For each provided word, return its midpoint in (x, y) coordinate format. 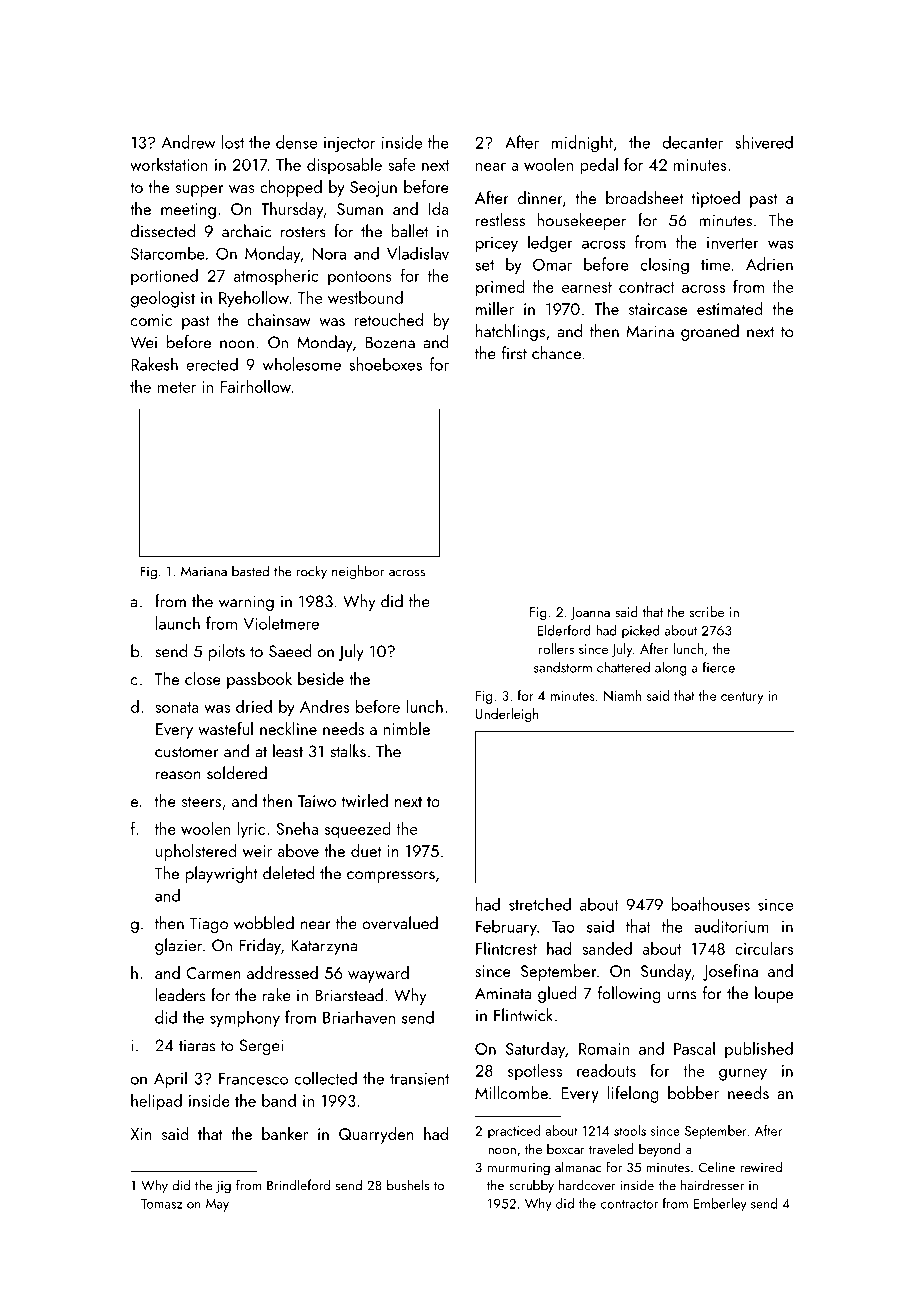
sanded (607, 948)
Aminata (503, 993)
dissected (163, 231)
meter (176, 387)
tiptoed (716, 199)
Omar (552, 264)
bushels (408, 1185)
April (170, 1079)
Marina (650, 331)
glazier (178, 946)
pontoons (360, 278)
